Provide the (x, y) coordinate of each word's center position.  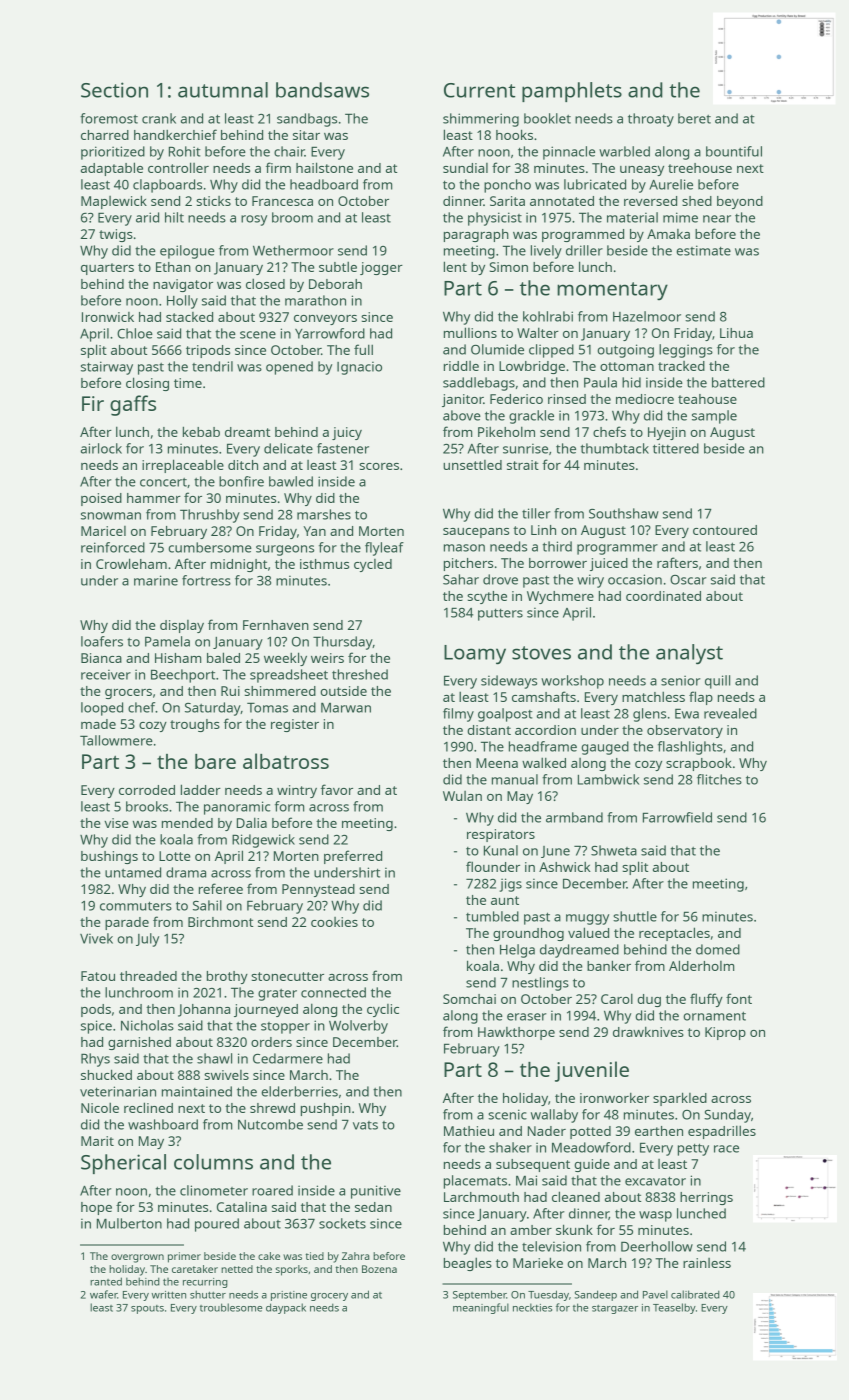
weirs (327, 658)
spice (96, 1027)
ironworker (614, 1098)
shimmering (481, 120)
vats (365, 1125)
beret (694, 118)
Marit (97, 1141)
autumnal (223, 90)
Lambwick (608, 779)
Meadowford (591, 1147)
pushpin (326, 1109)
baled (223, 657)
